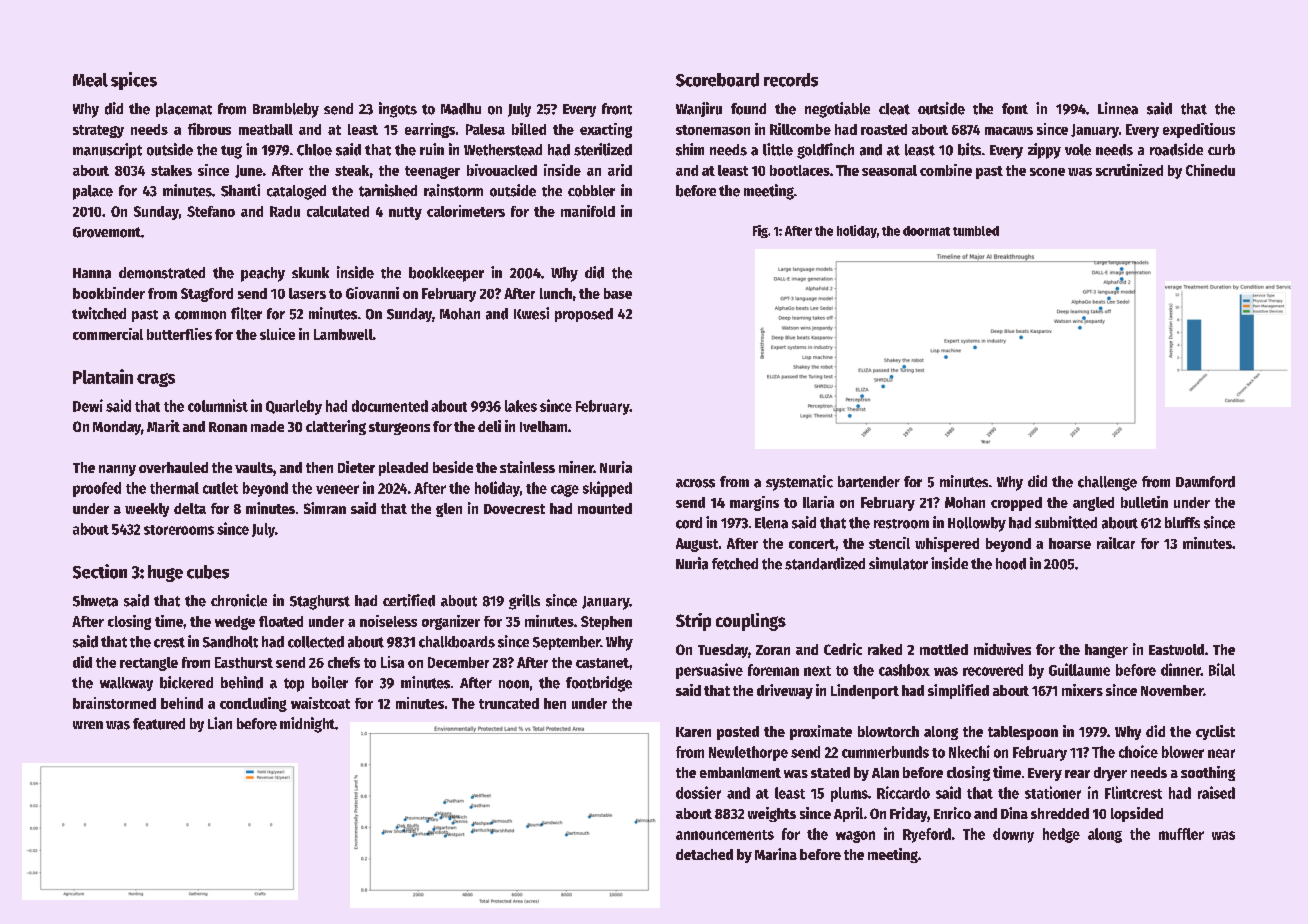 Image resolution: width=1308 pixels, height=924 pixels. What do you see at coordinates (754, 503) in the page?
I see `margins` at bounding box center [754, 503].
